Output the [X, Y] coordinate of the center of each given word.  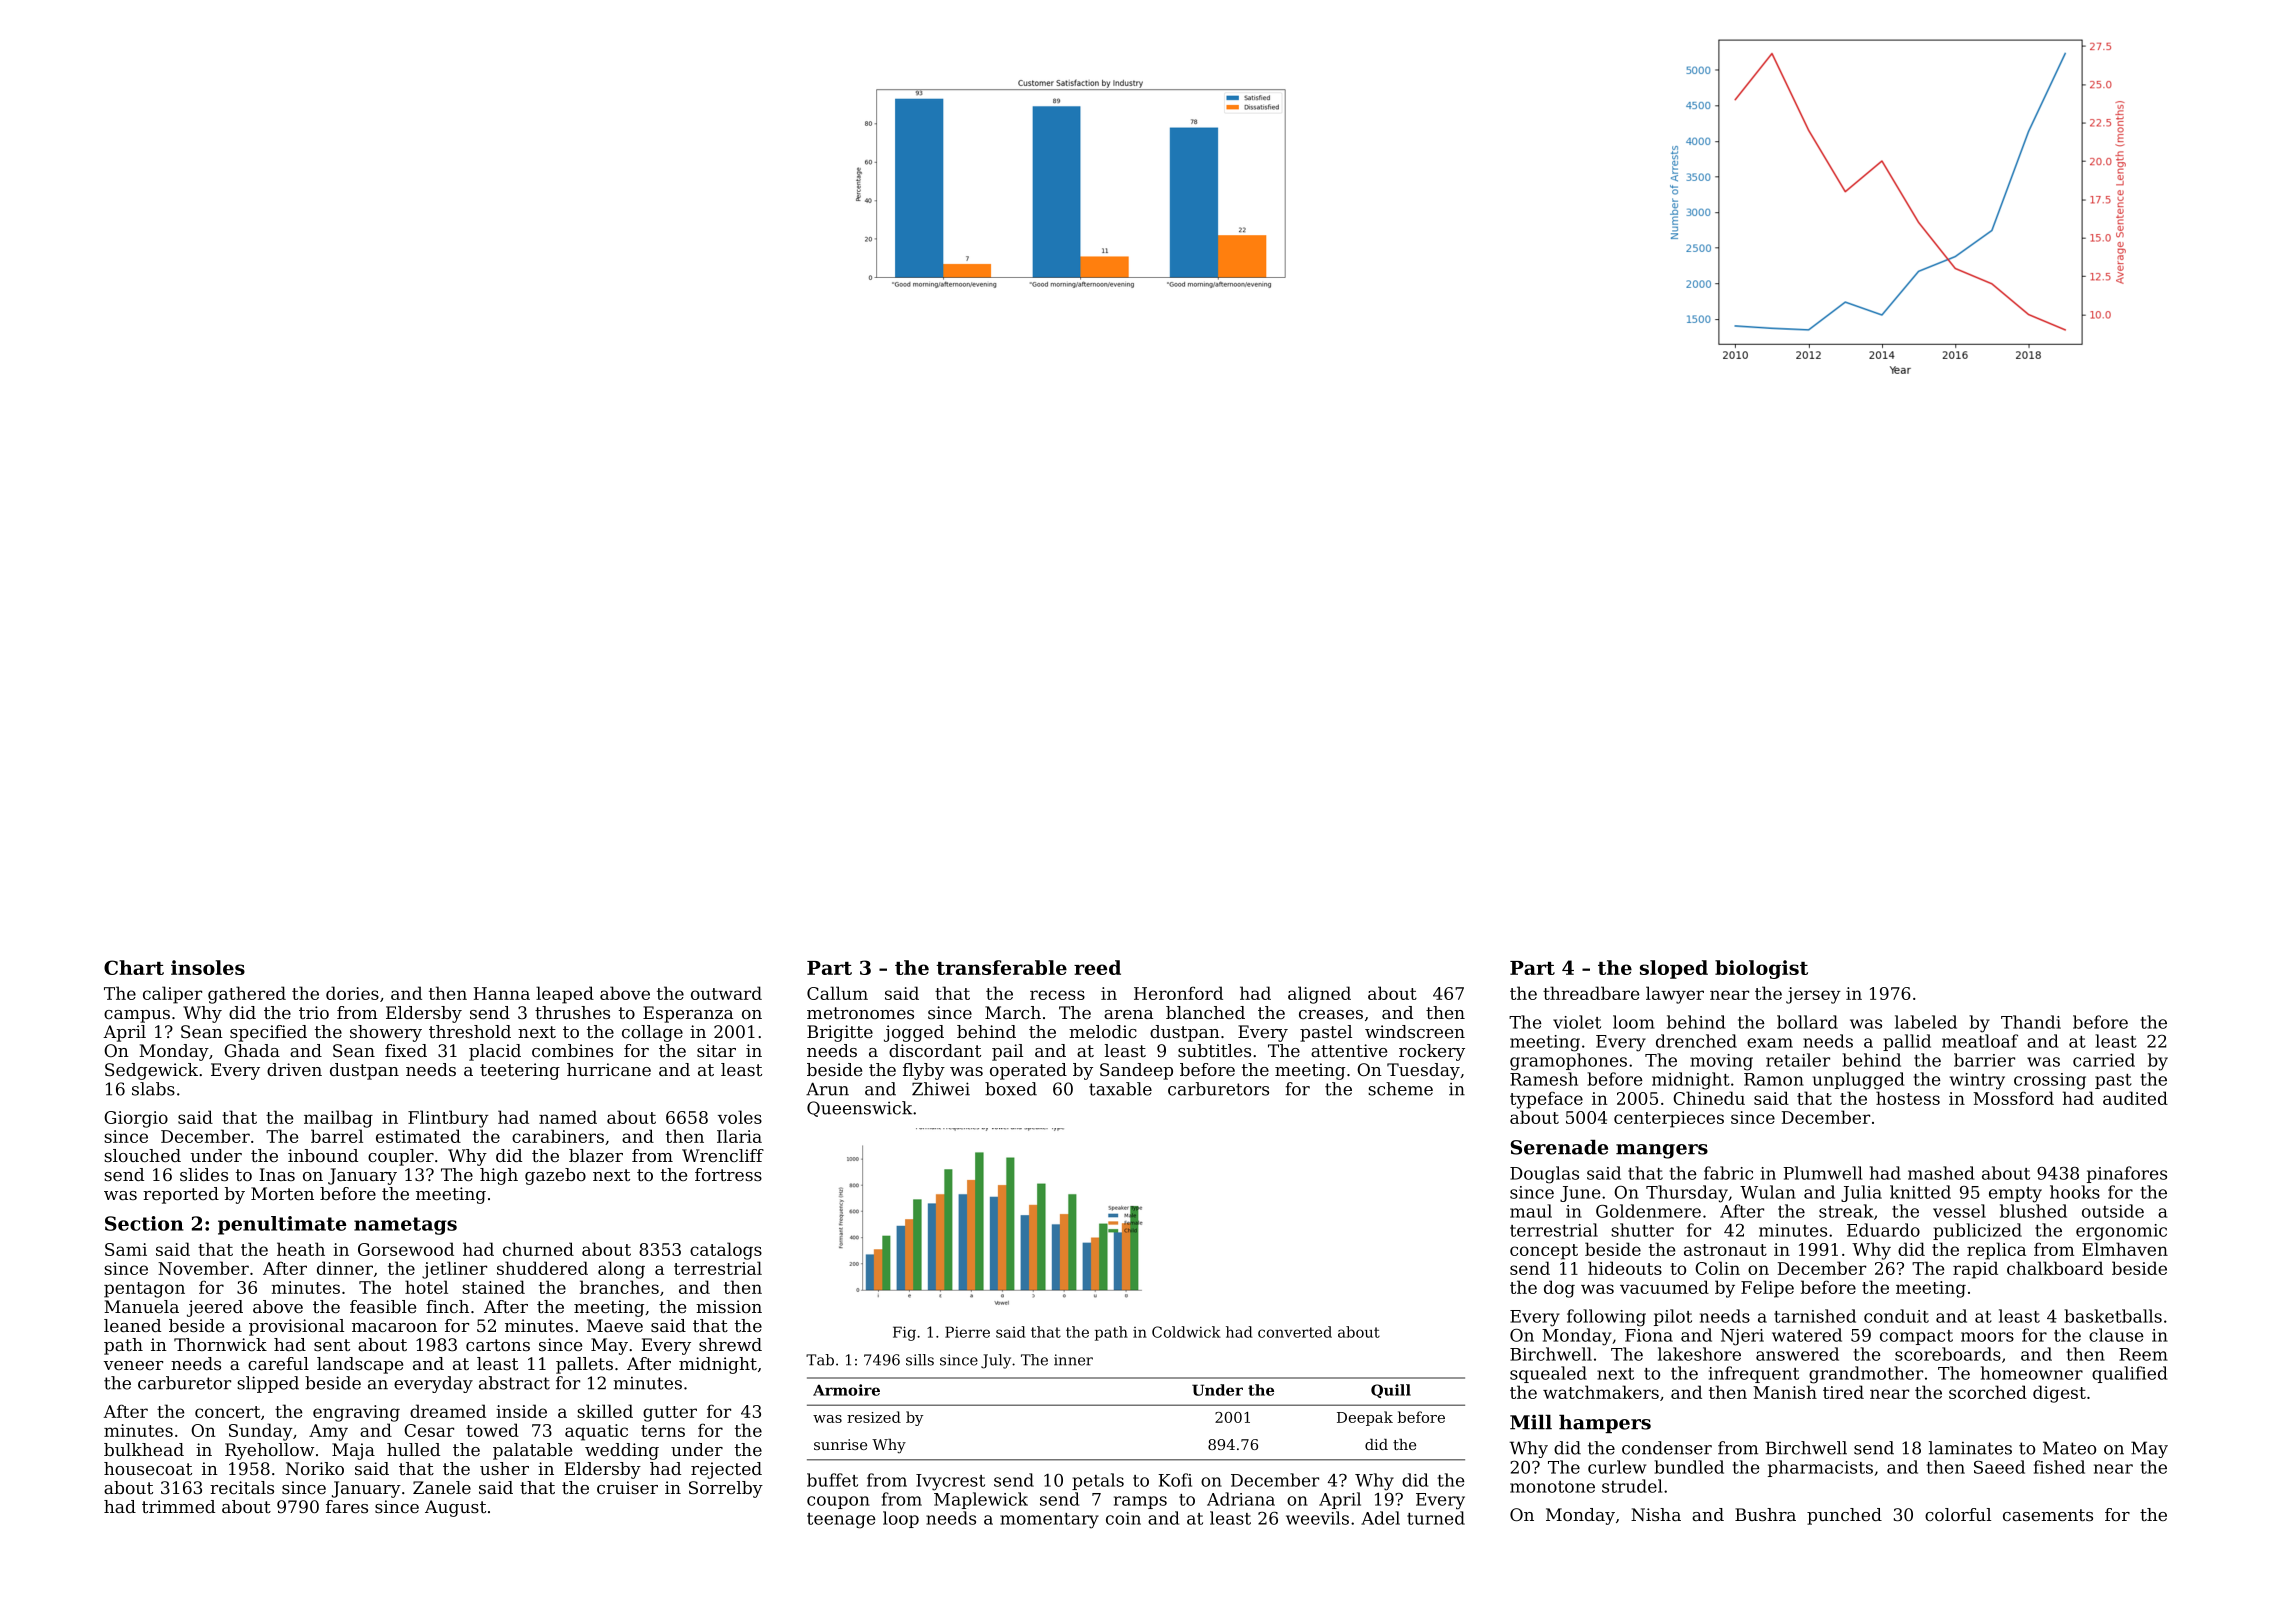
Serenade [1559, 1147]
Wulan [1768, 1192]
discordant [935, 1050]
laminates [1970, 1448]
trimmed [178, 1506]
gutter [670, 1414]
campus [137, 1016]
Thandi [2031, 1022]
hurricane [609, 1069]
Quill [1391, 1391]
